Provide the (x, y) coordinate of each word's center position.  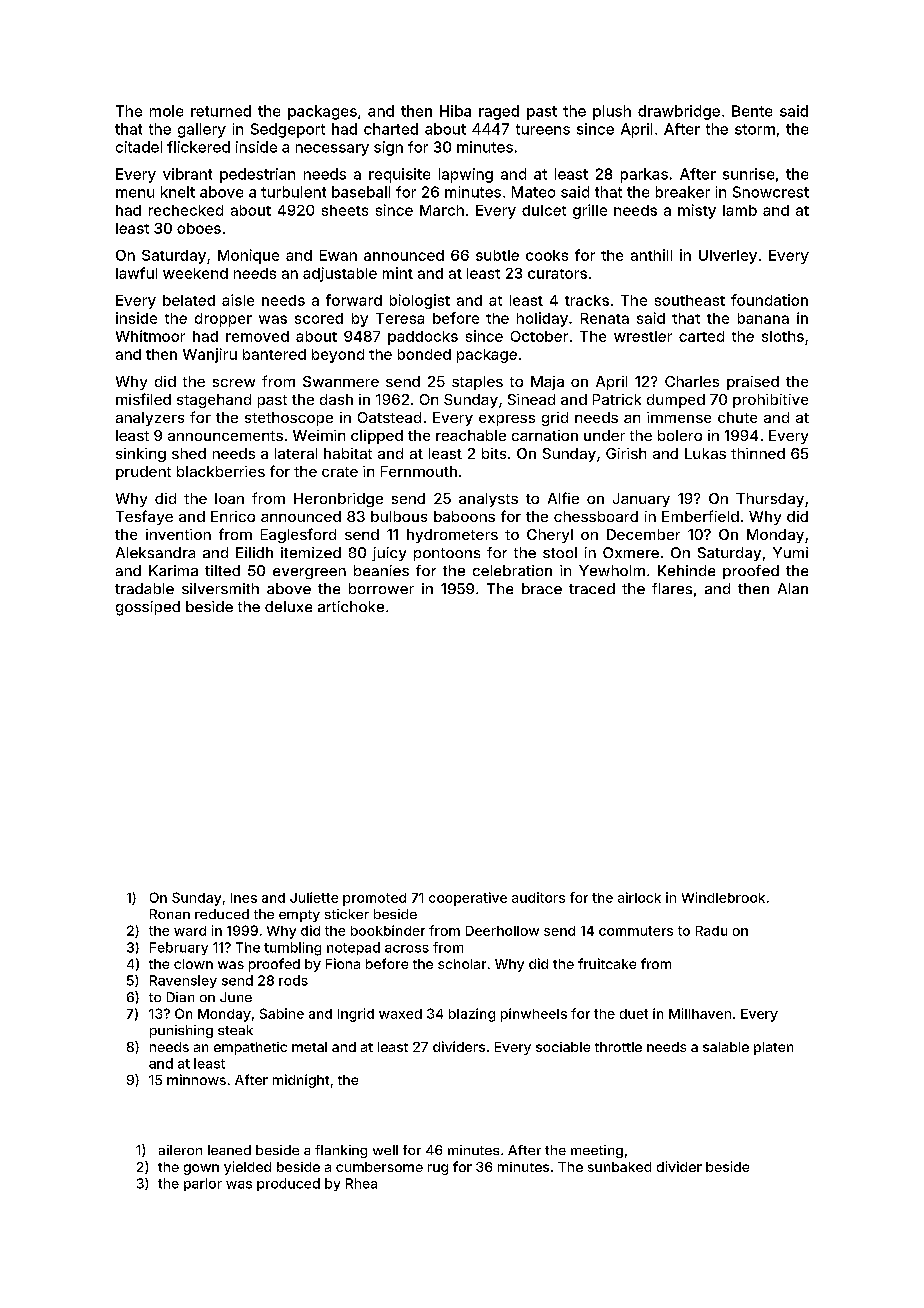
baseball (361, 192)
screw (234, 383)
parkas (644, 175)
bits (494, 453)
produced (288, 1184)
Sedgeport (288, 130)
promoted (374, 899)
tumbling (292, 949)
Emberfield (700, 516)
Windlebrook (723, 897)
